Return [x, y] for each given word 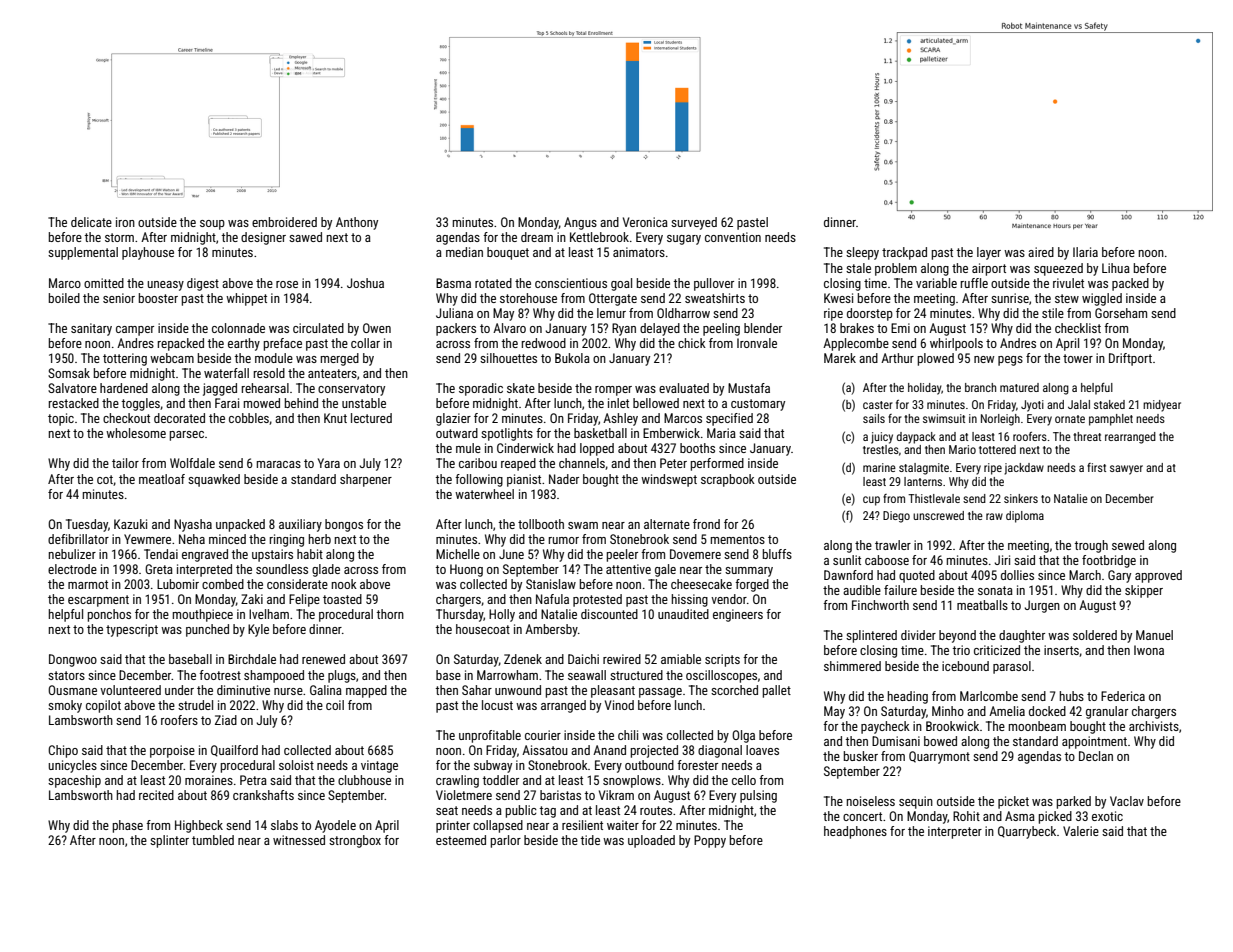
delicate [91, 222]
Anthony [357, 223]
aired [1041, 252]
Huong [466, 570]
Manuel [1154, 635]
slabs [284, 825]
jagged [220, 389]
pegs [1010, 361]
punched [207, 630]
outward [457, 433]
